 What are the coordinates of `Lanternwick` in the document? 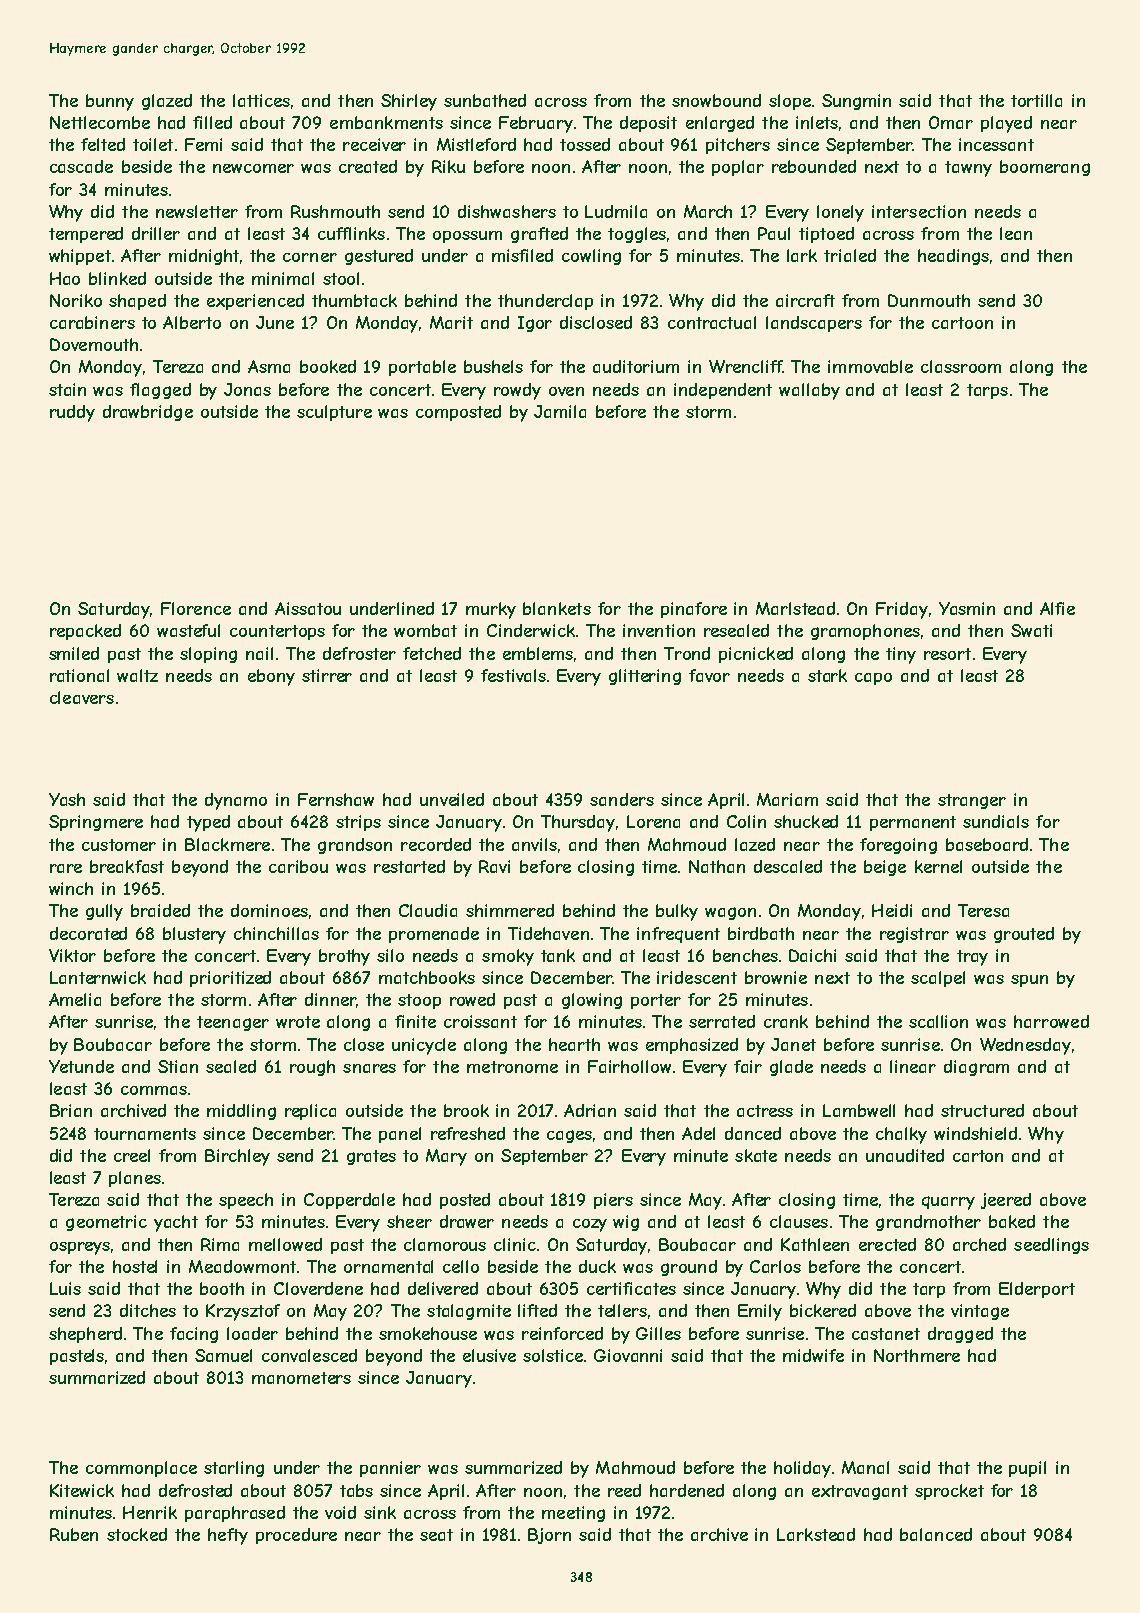 It's located at (98, 977).
